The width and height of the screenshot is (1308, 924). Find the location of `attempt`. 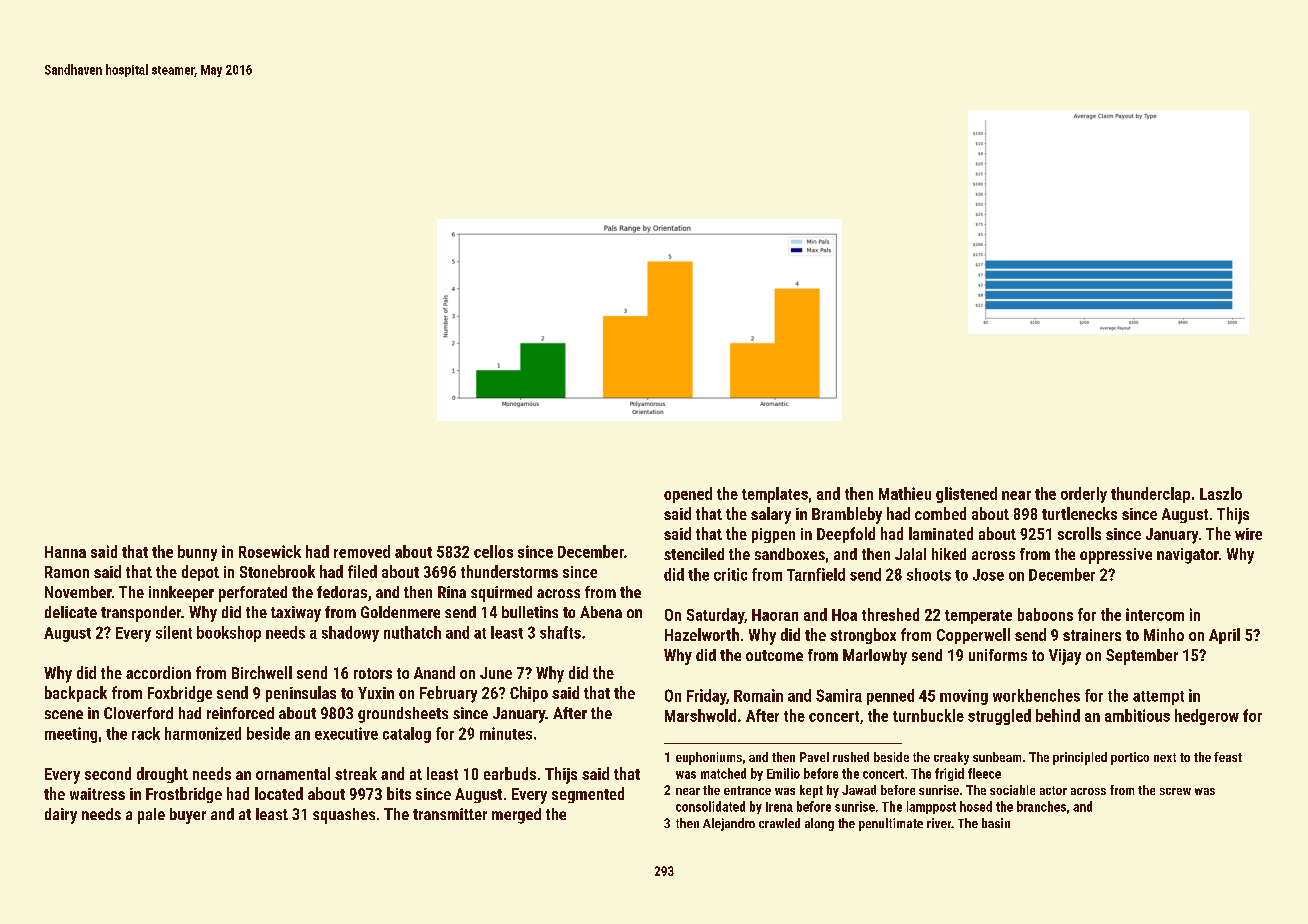

attempt is located at coordinates (1158, 698).
